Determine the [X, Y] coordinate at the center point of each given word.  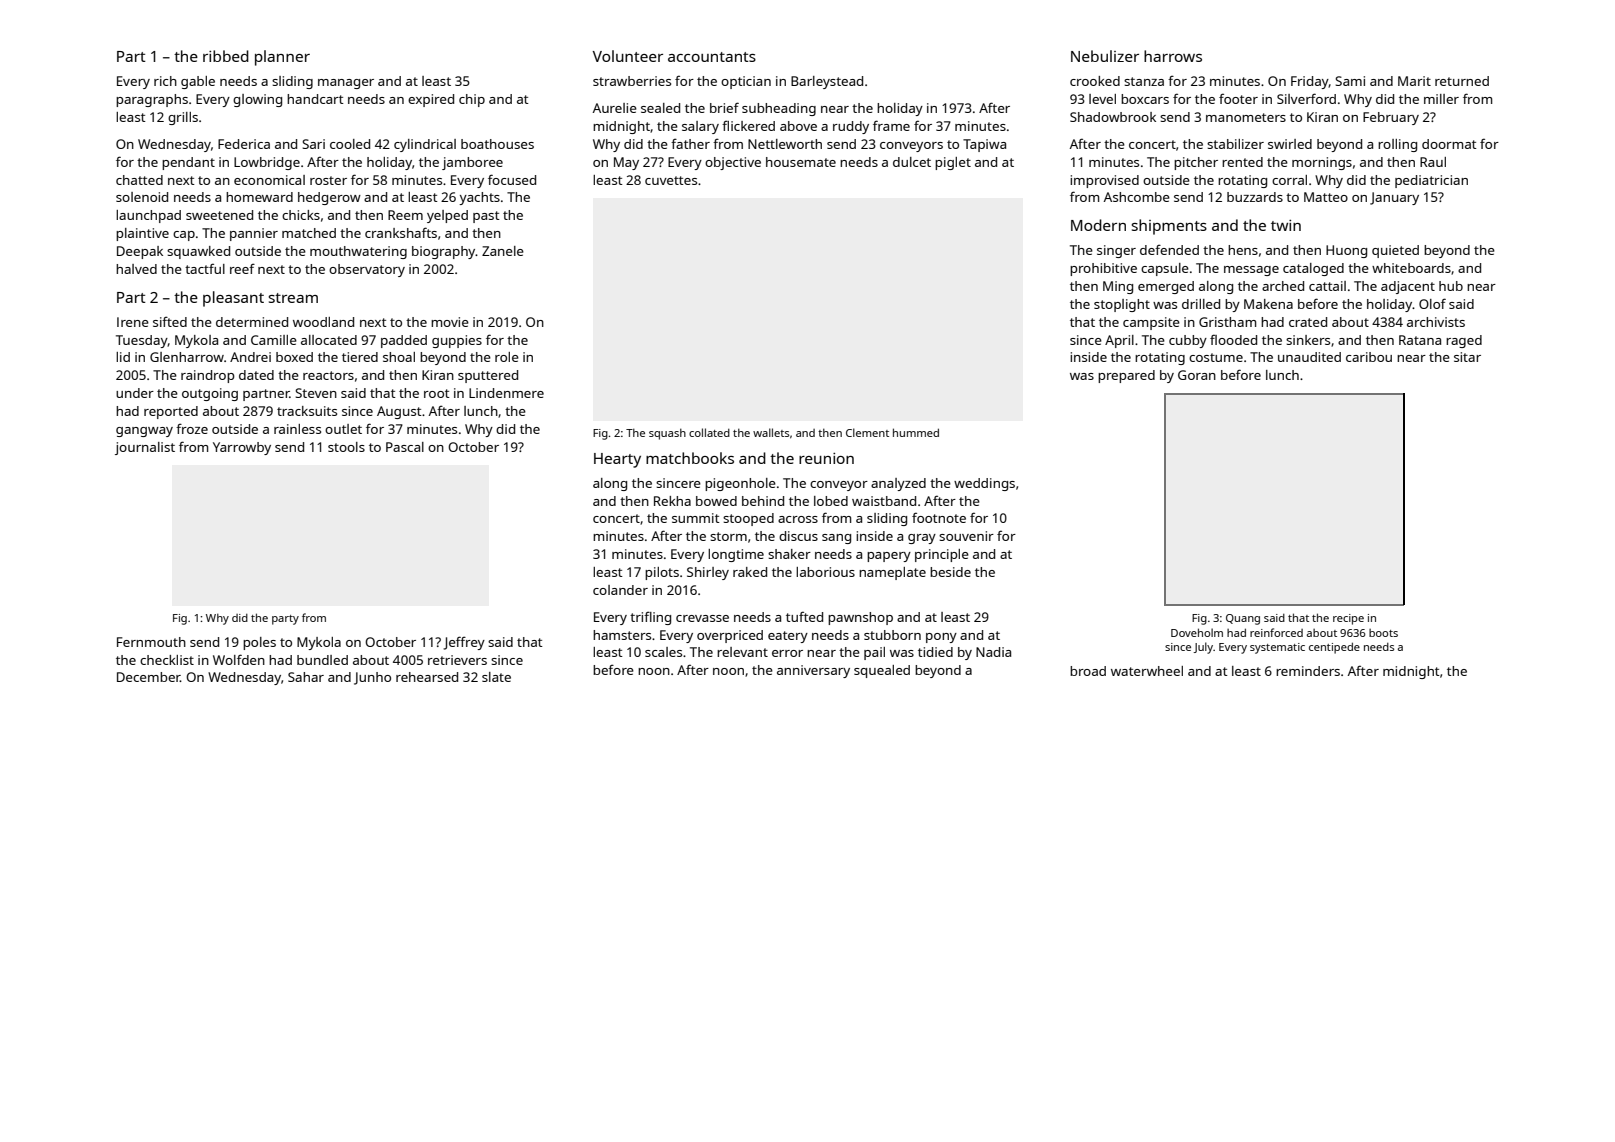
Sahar [306, 677]
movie [450, 322]
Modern [1098, 225]
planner [282, 58]
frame [891, 125]
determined [252, 322]
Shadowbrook [1113, 117]
